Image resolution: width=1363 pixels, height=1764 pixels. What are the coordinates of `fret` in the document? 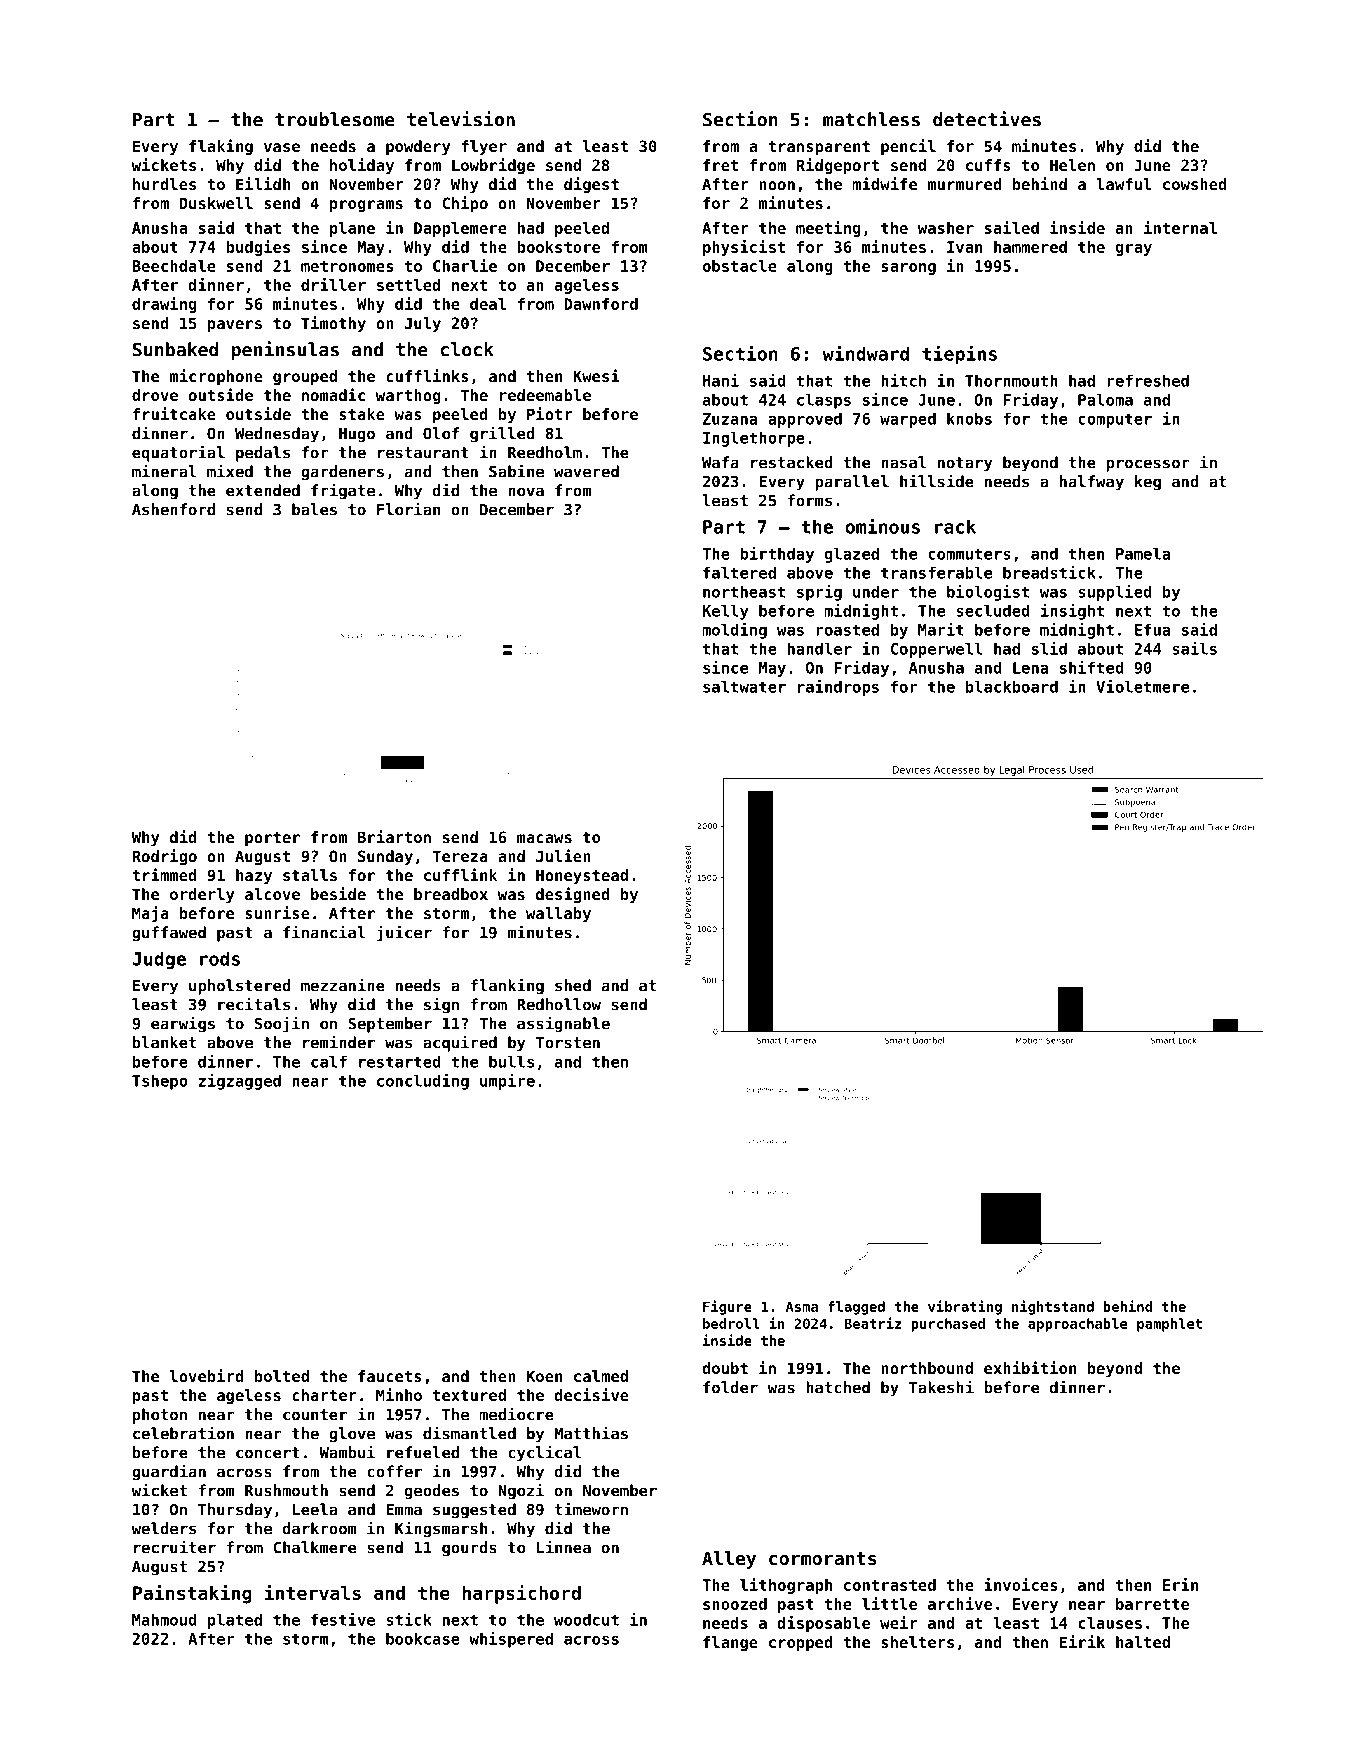 It's located at (720, 165).
